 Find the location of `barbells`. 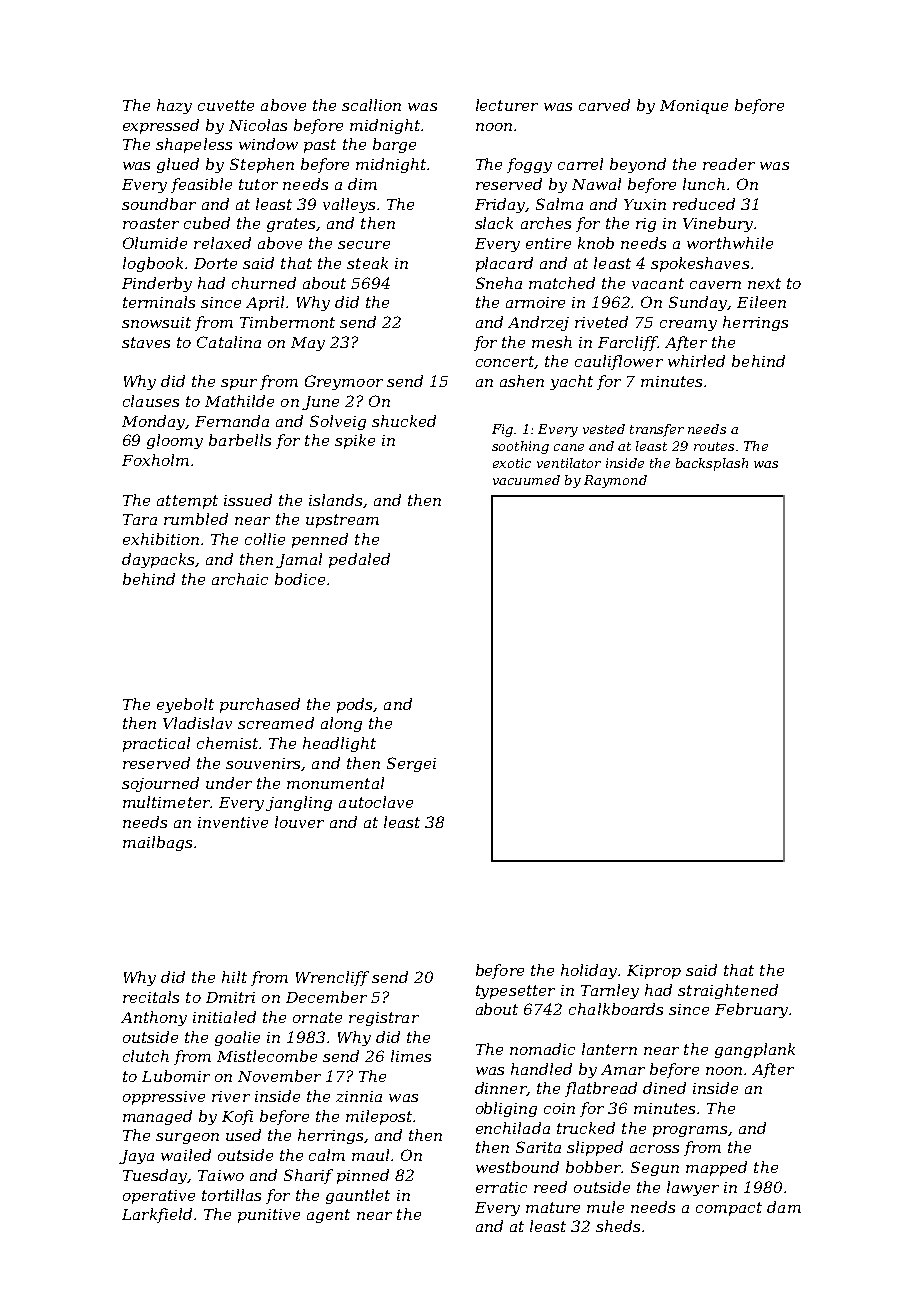

barbells is located at coordinates (240, 440).
